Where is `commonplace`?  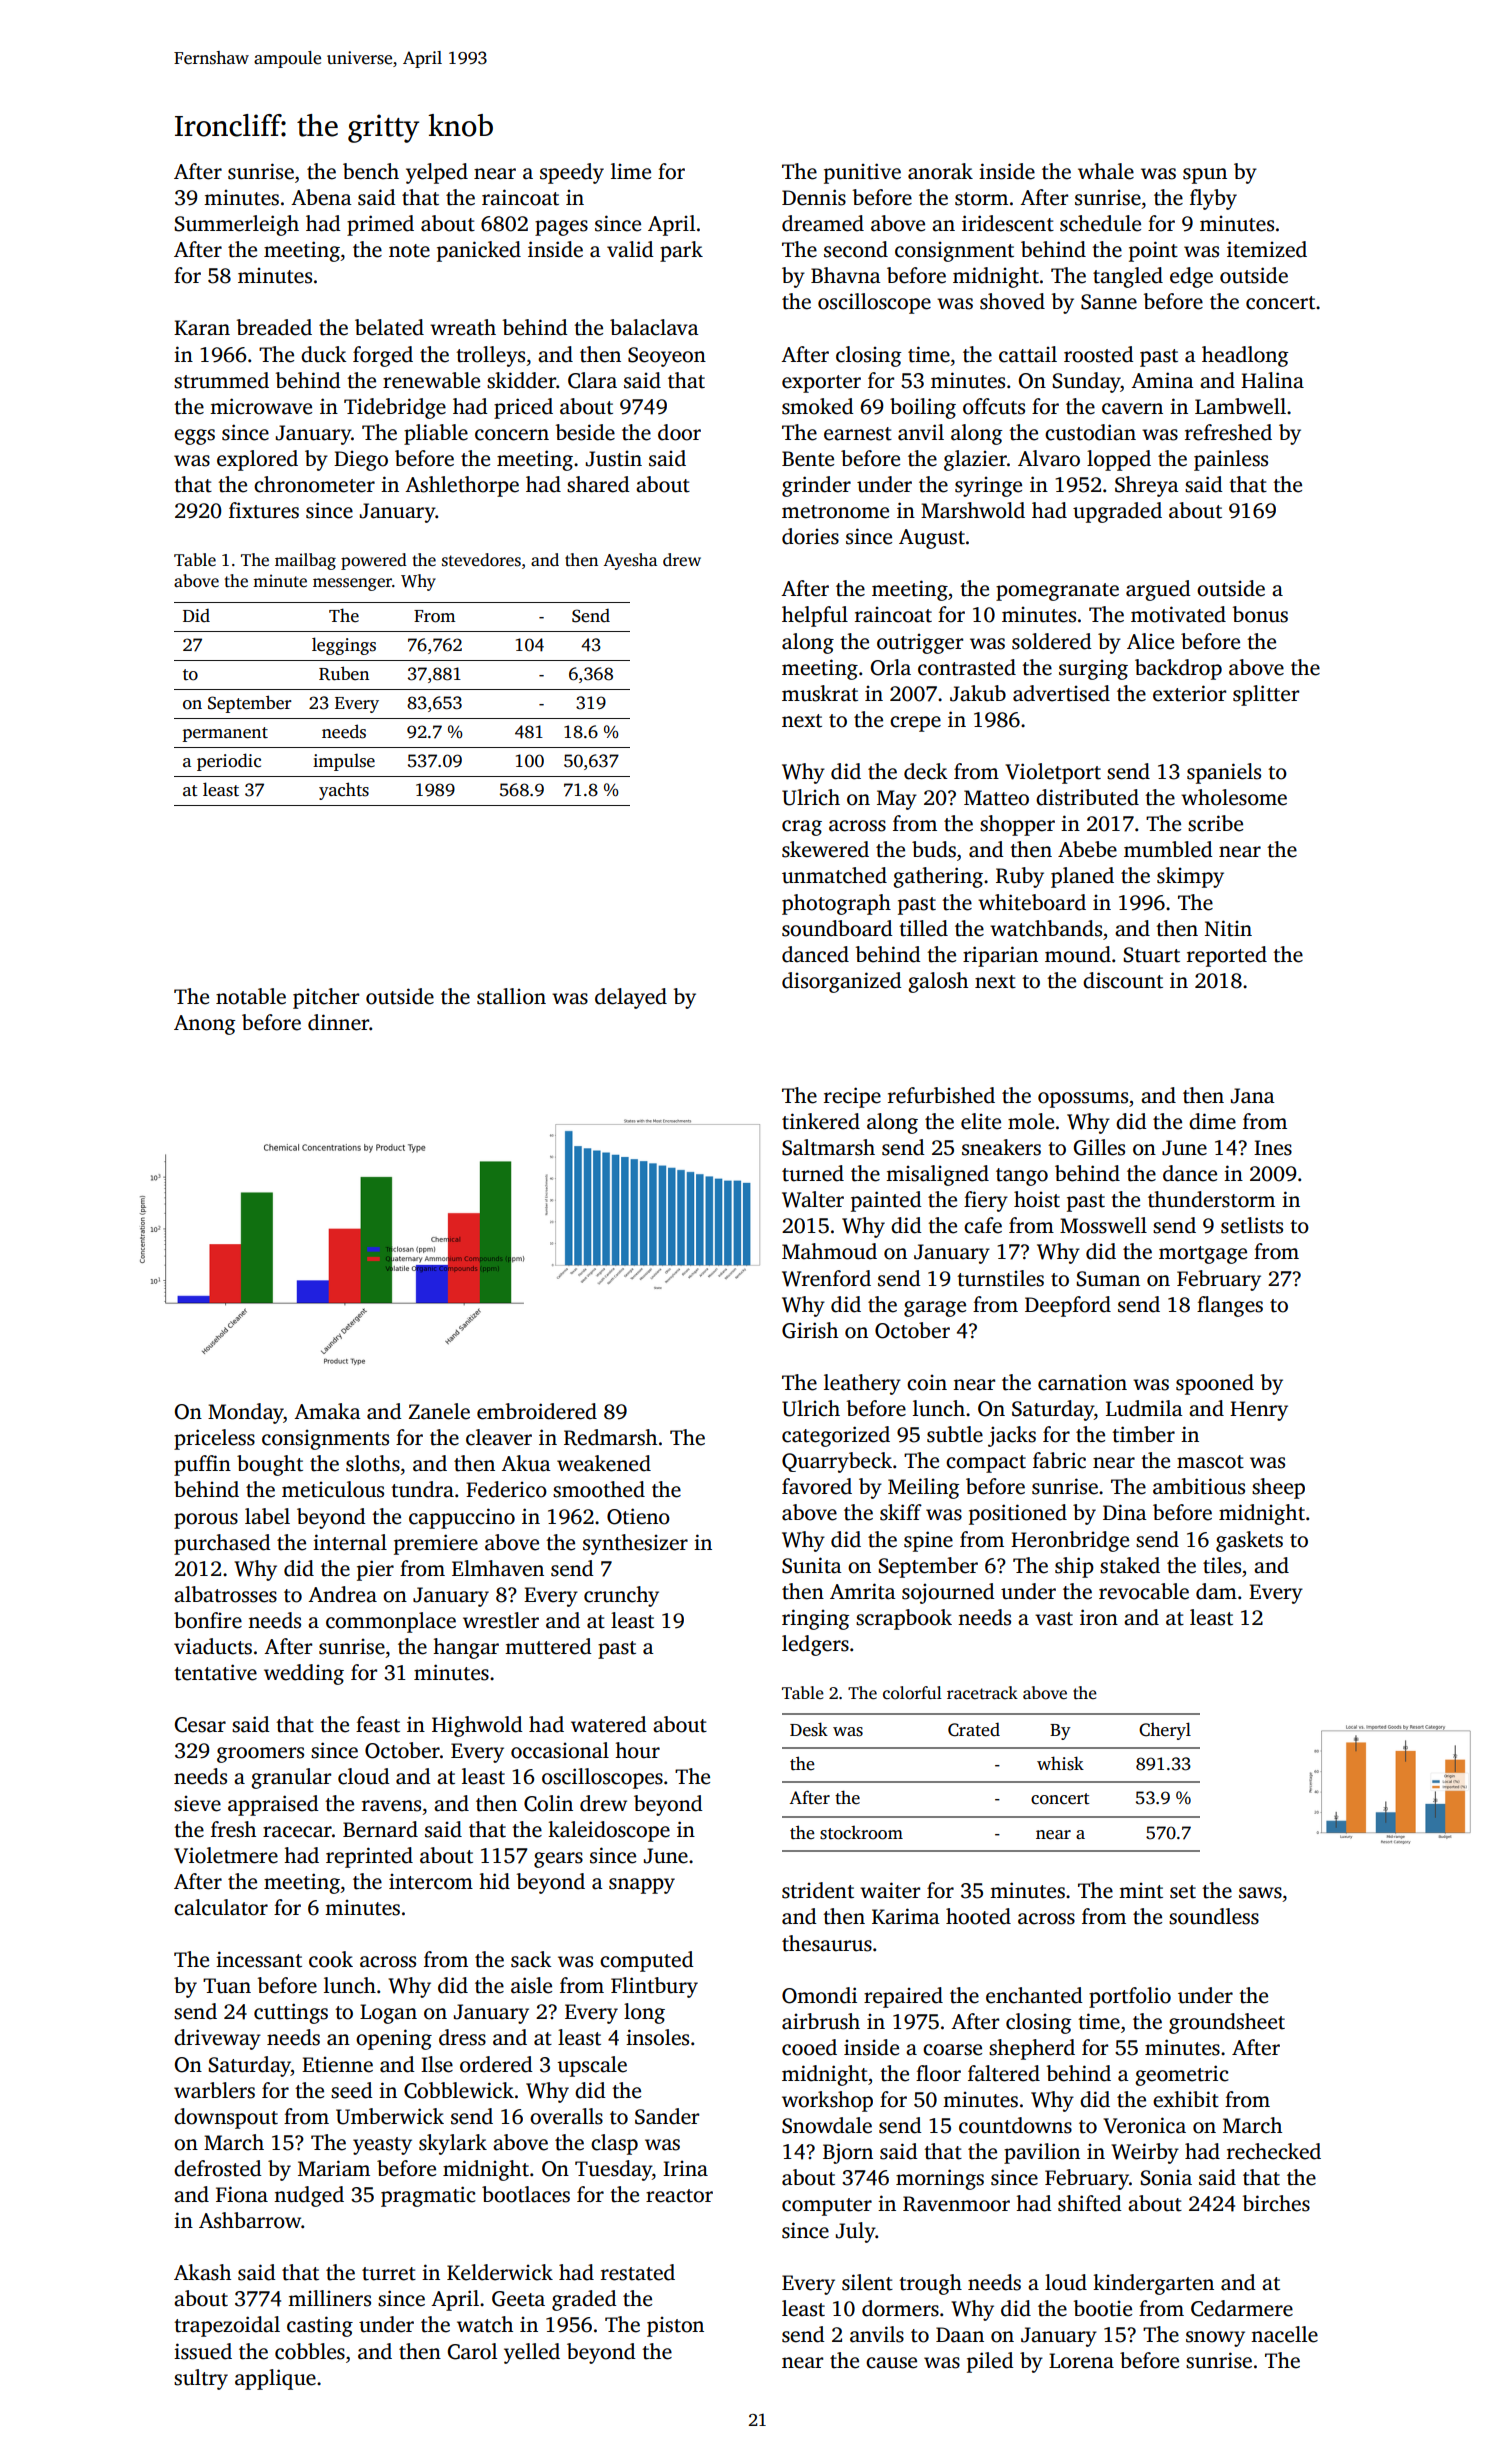
commonplace is located at coordinates (391, 1622).
